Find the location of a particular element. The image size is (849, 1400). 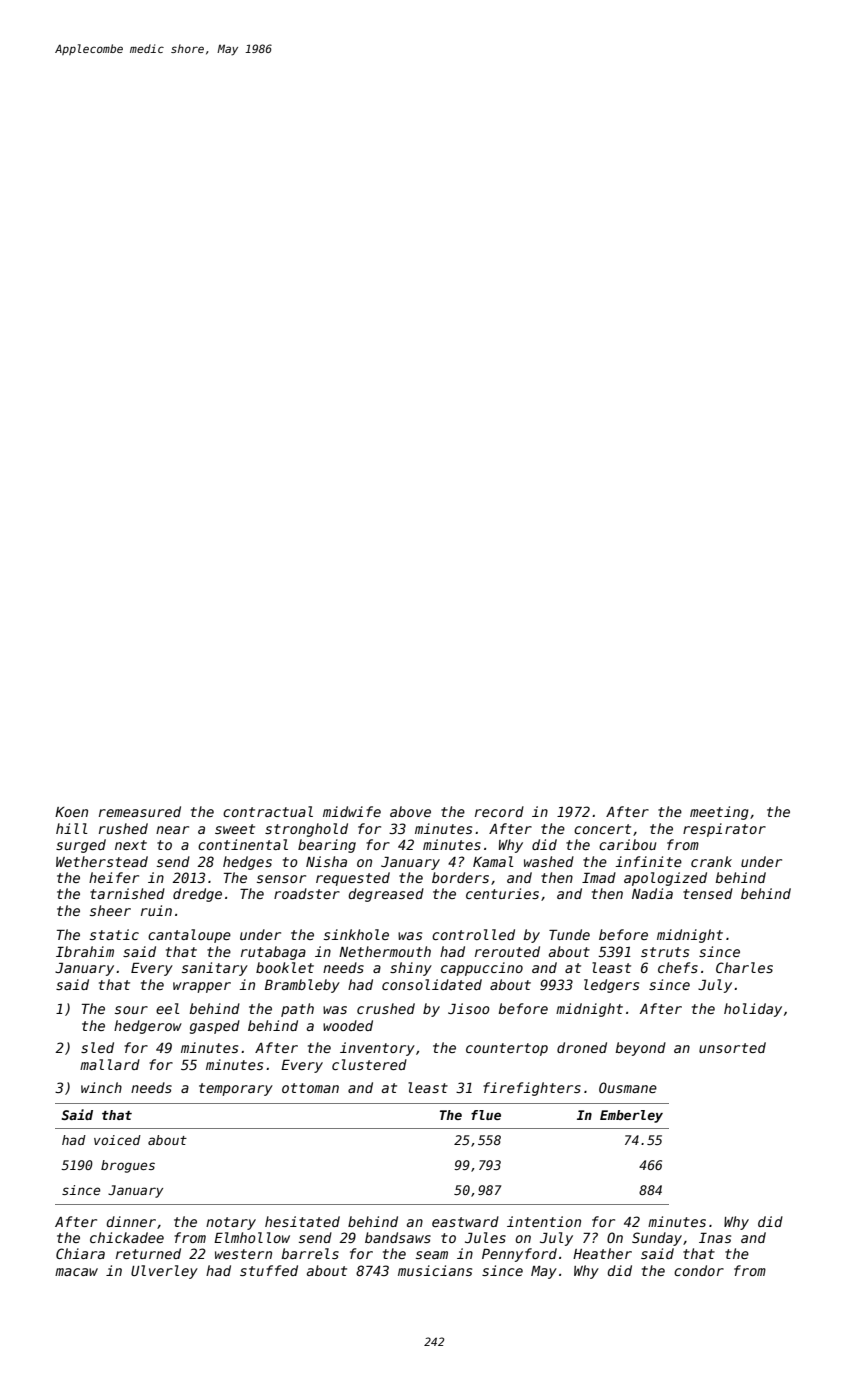

record is located at coordinates (499, 811).
